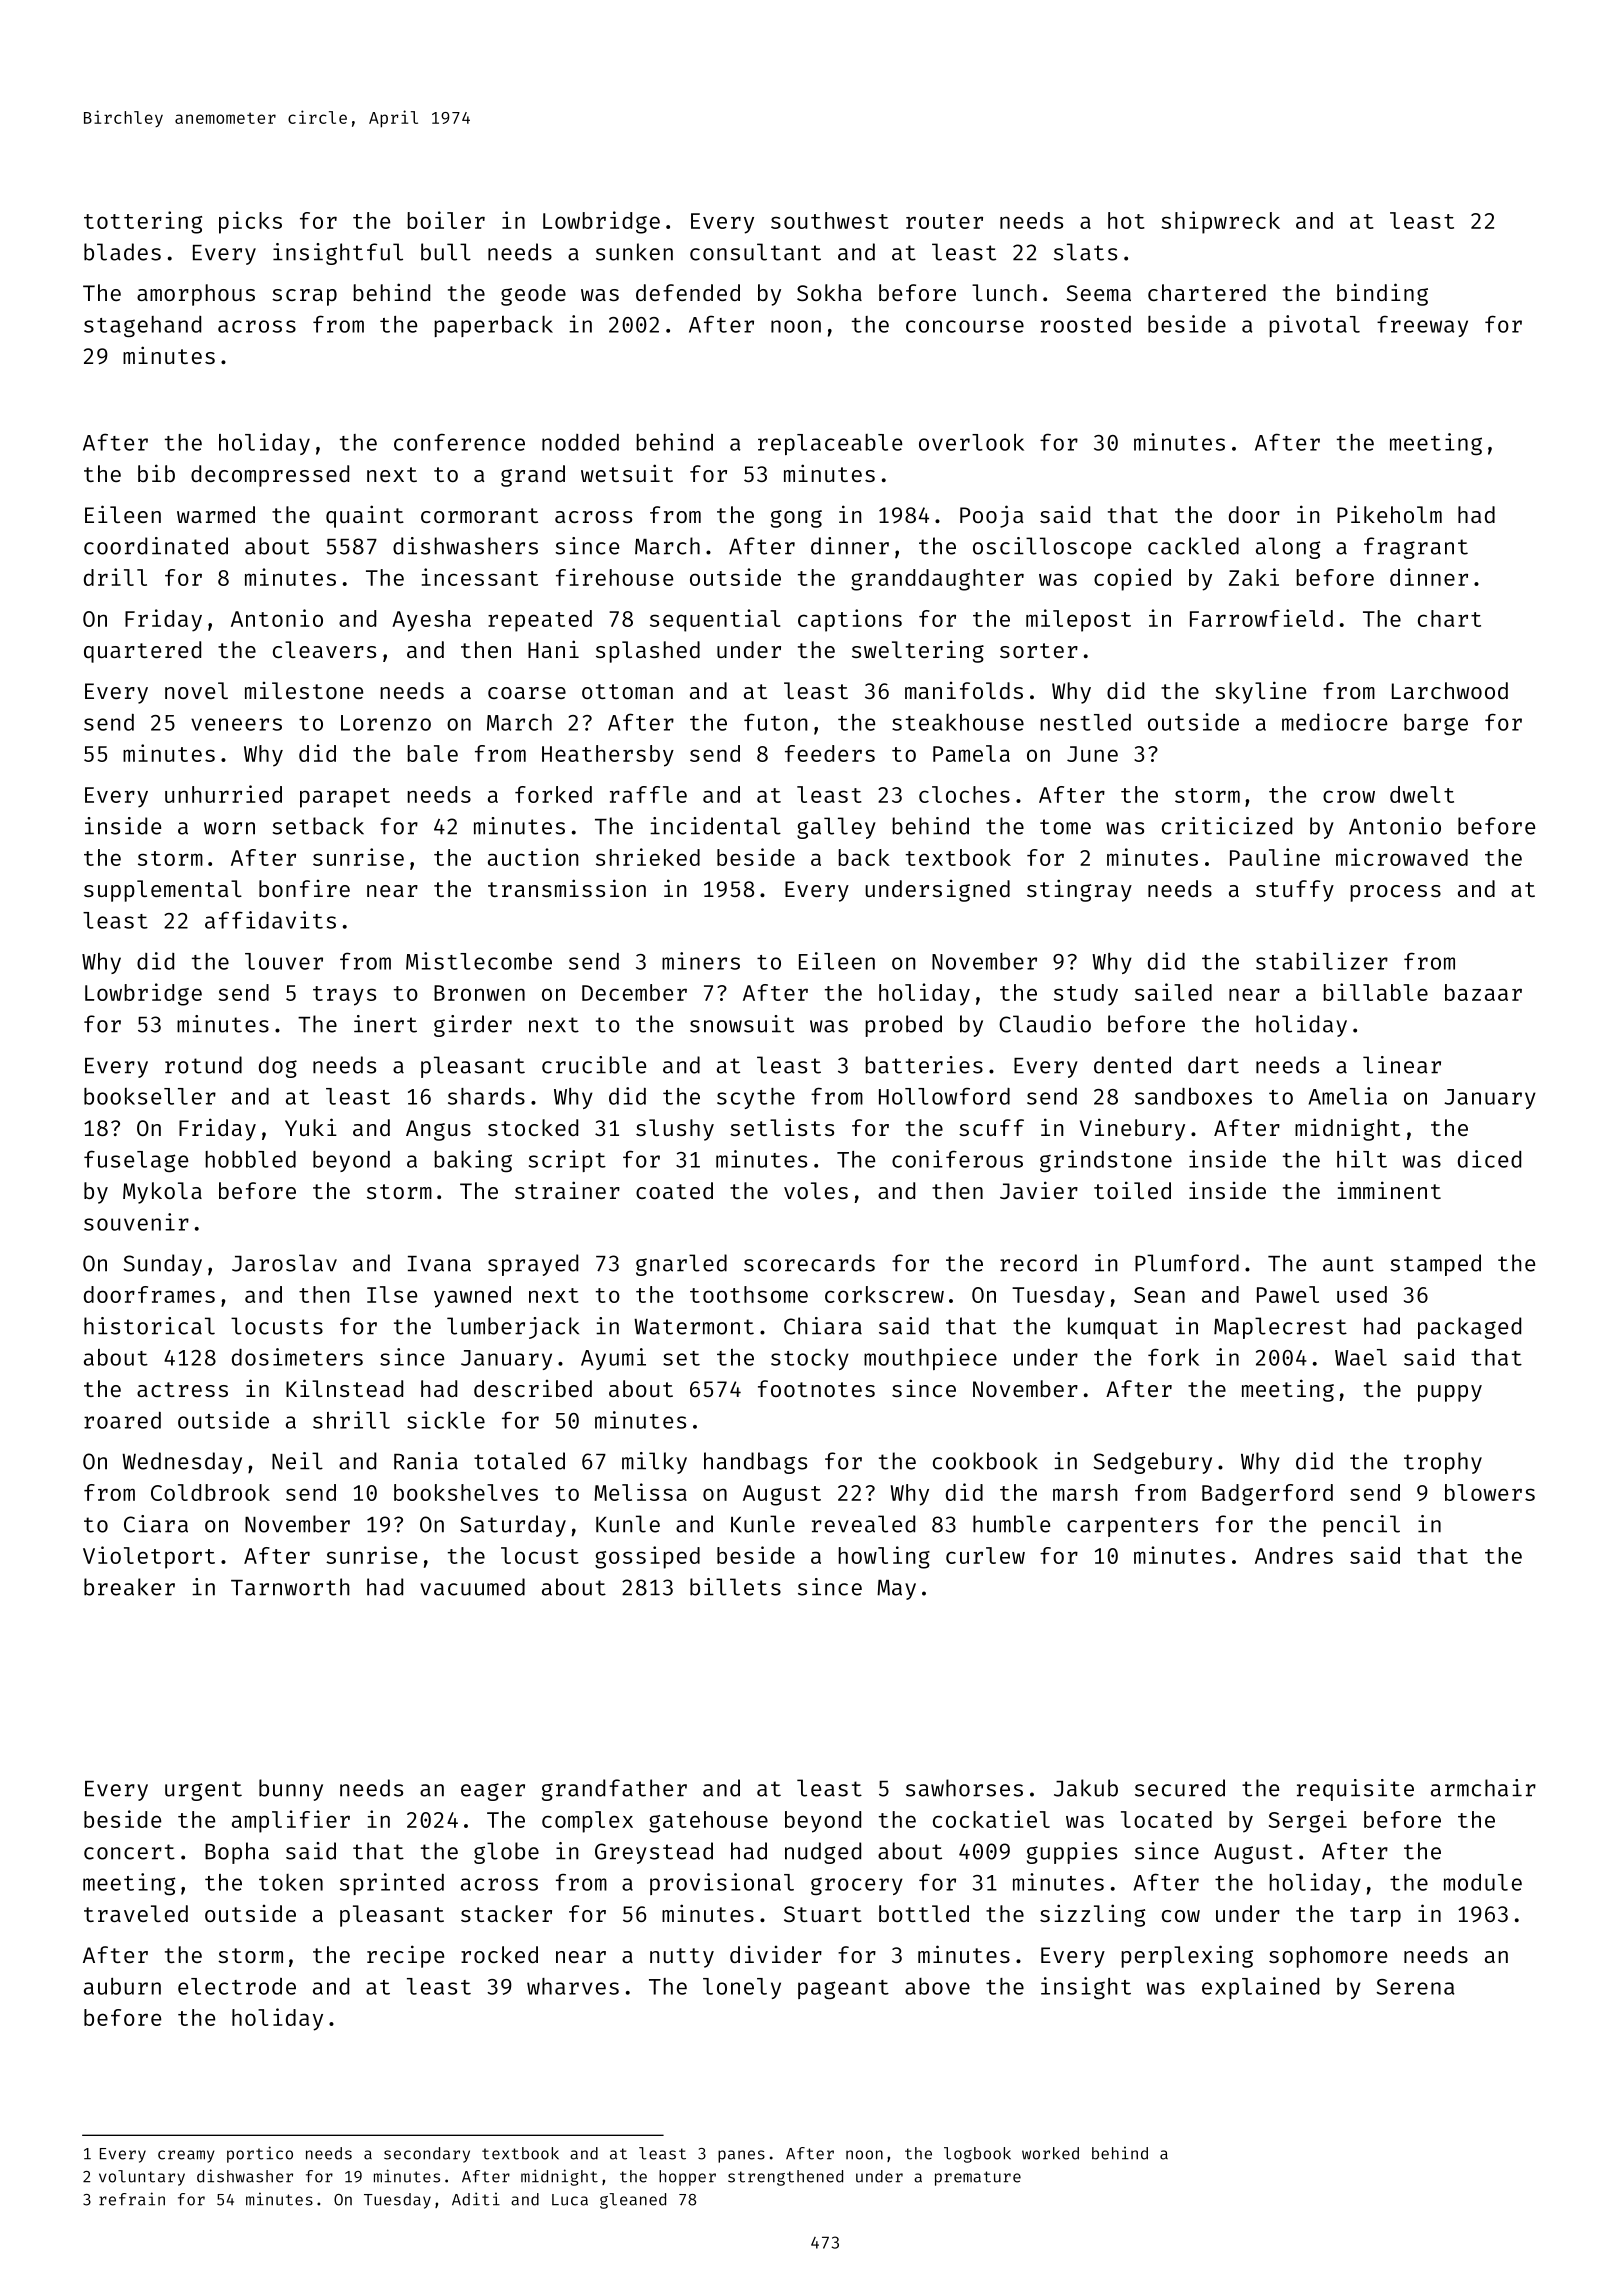  I want to click on Tarnworth, so click(290, 1587).
